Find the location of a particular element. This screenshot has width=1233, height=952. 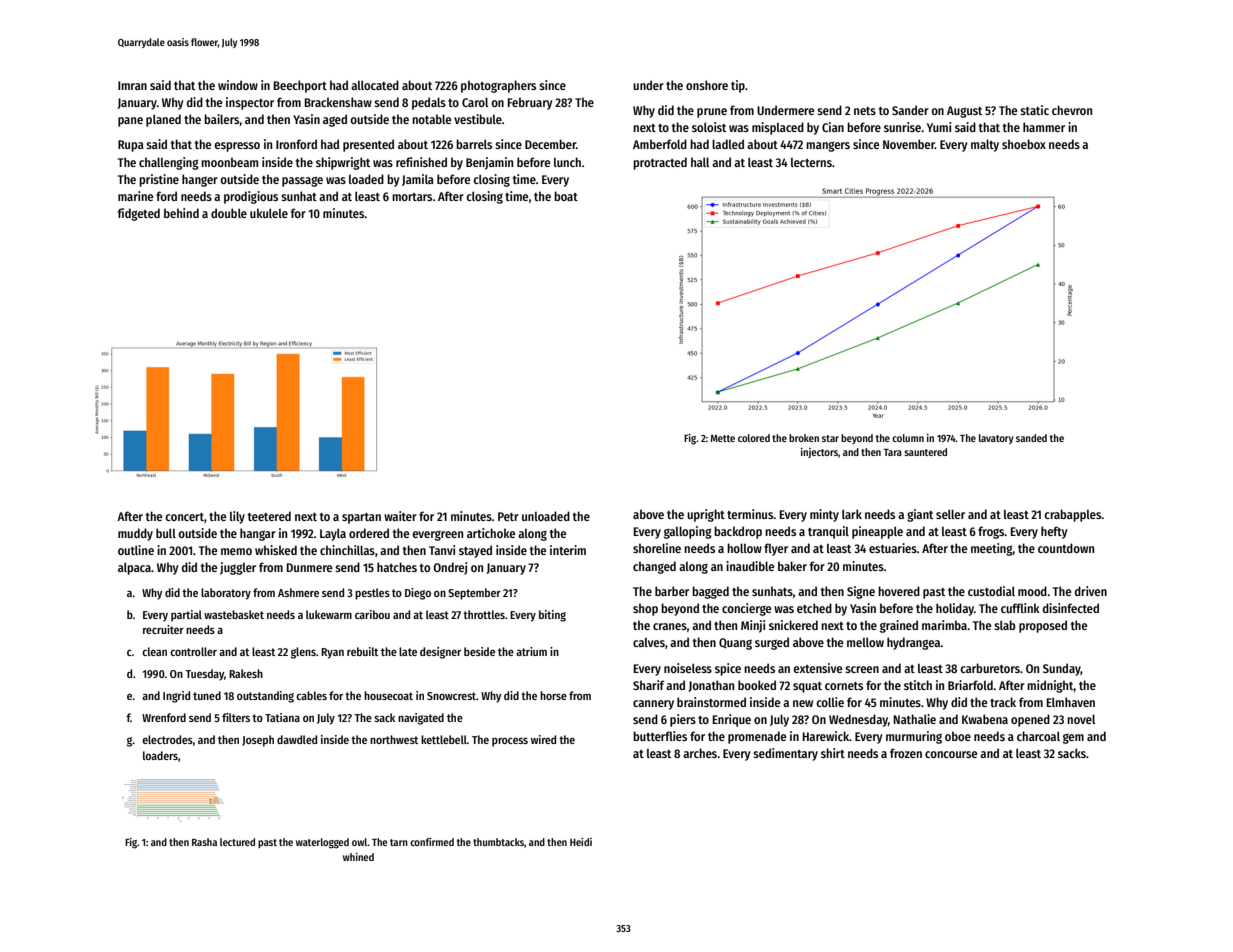

Imran is located at coordinates (132, 85).
